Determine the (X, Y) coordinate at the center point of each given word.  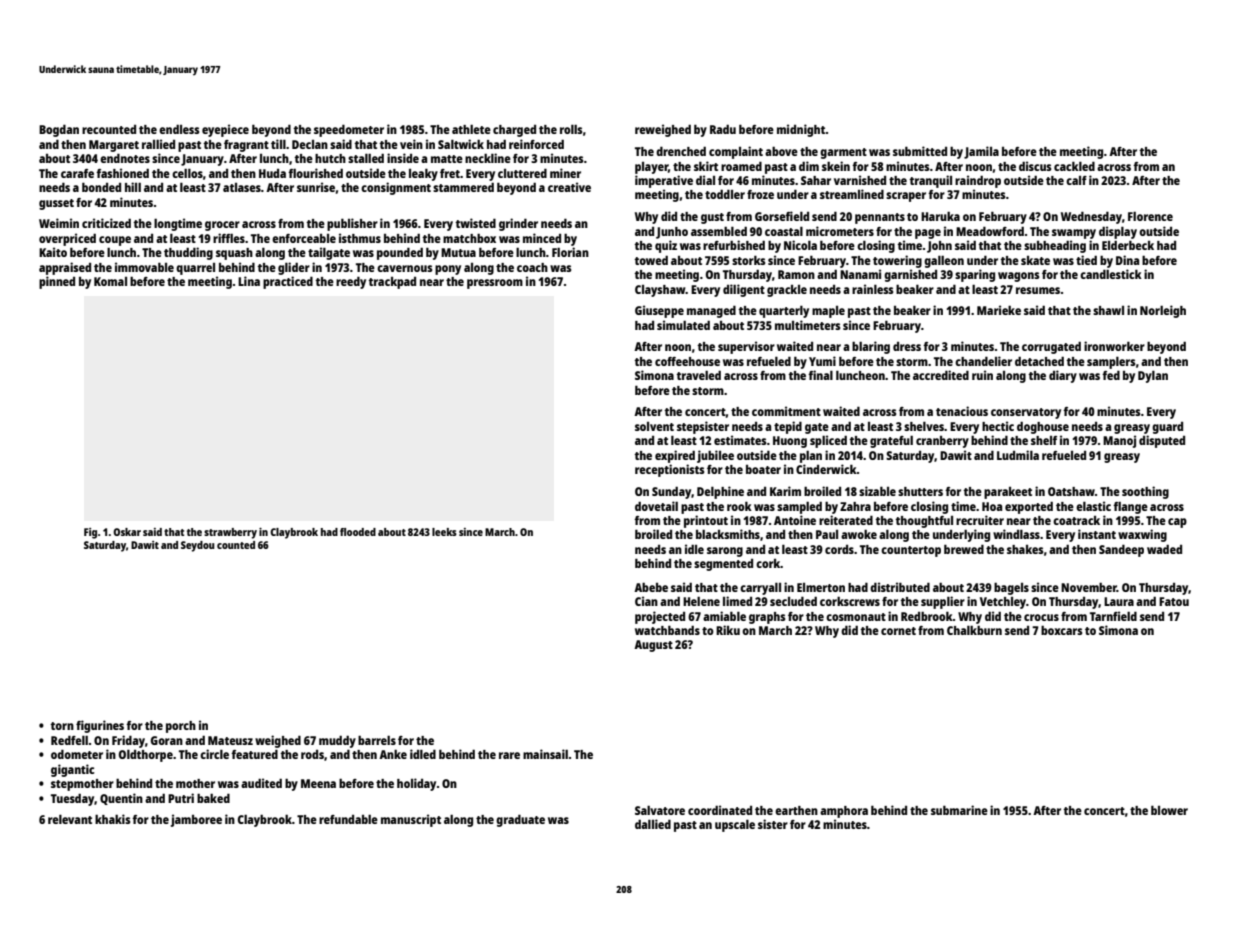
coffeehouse (687, 361)
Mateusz (230, 740)
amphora (844, 812)
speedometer (349, 130)
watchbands (667, 630)
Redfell (69, 740)
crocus (1041, 617)
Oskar (127, 532)
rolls (571, 129)
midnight (801, 130)
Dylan (1153, 376)
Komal (110, 281)
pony (448, 270)
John (939, 247)
